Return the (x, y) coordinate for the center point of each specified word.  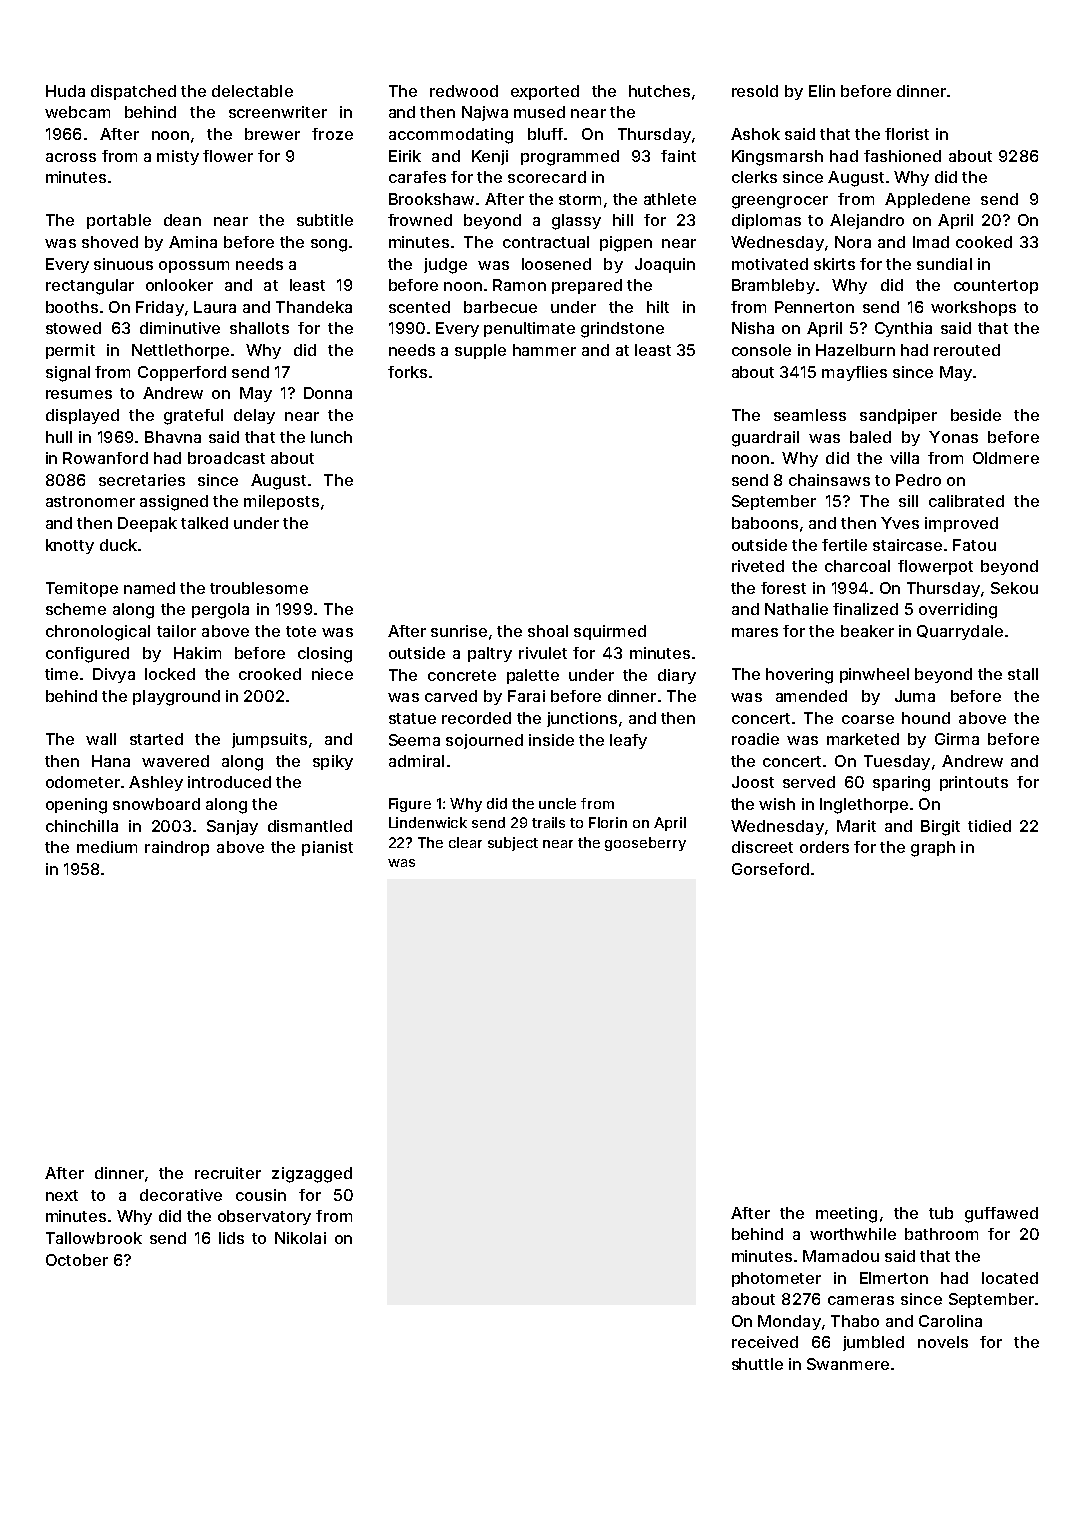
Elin (822, 91)
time (61, 674)
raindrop (177, 848)
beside (976, 415)
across (71, 157)
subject (513, 844)
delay (254, 416)
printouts (974, 783)
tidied (989, 826)
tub (941, 1213)
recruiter (228, 1173)
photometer (776, 1279)
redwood (464, 91)
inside (551, 740)
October (77, 1260)
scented (419, 307)
